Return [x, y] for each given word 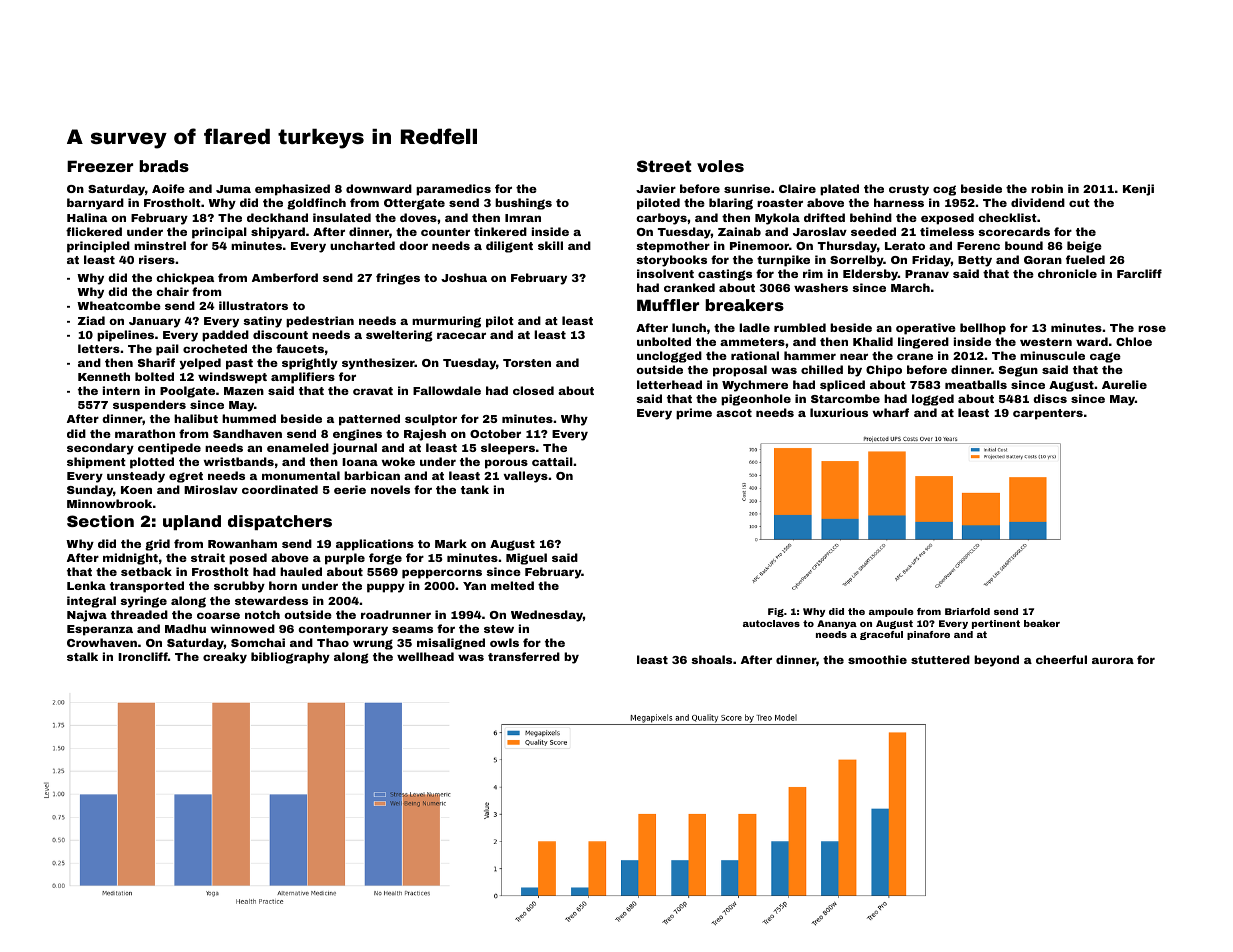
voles [720, 166]
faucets [300, 348]
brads [164, 166]
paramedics [453, 190]
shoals [711, 659]
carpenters [1048, 414]
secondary [100, 449]
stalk [82, 656]
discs [1050, 398]
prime [694, 414]
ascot [734, 413]
